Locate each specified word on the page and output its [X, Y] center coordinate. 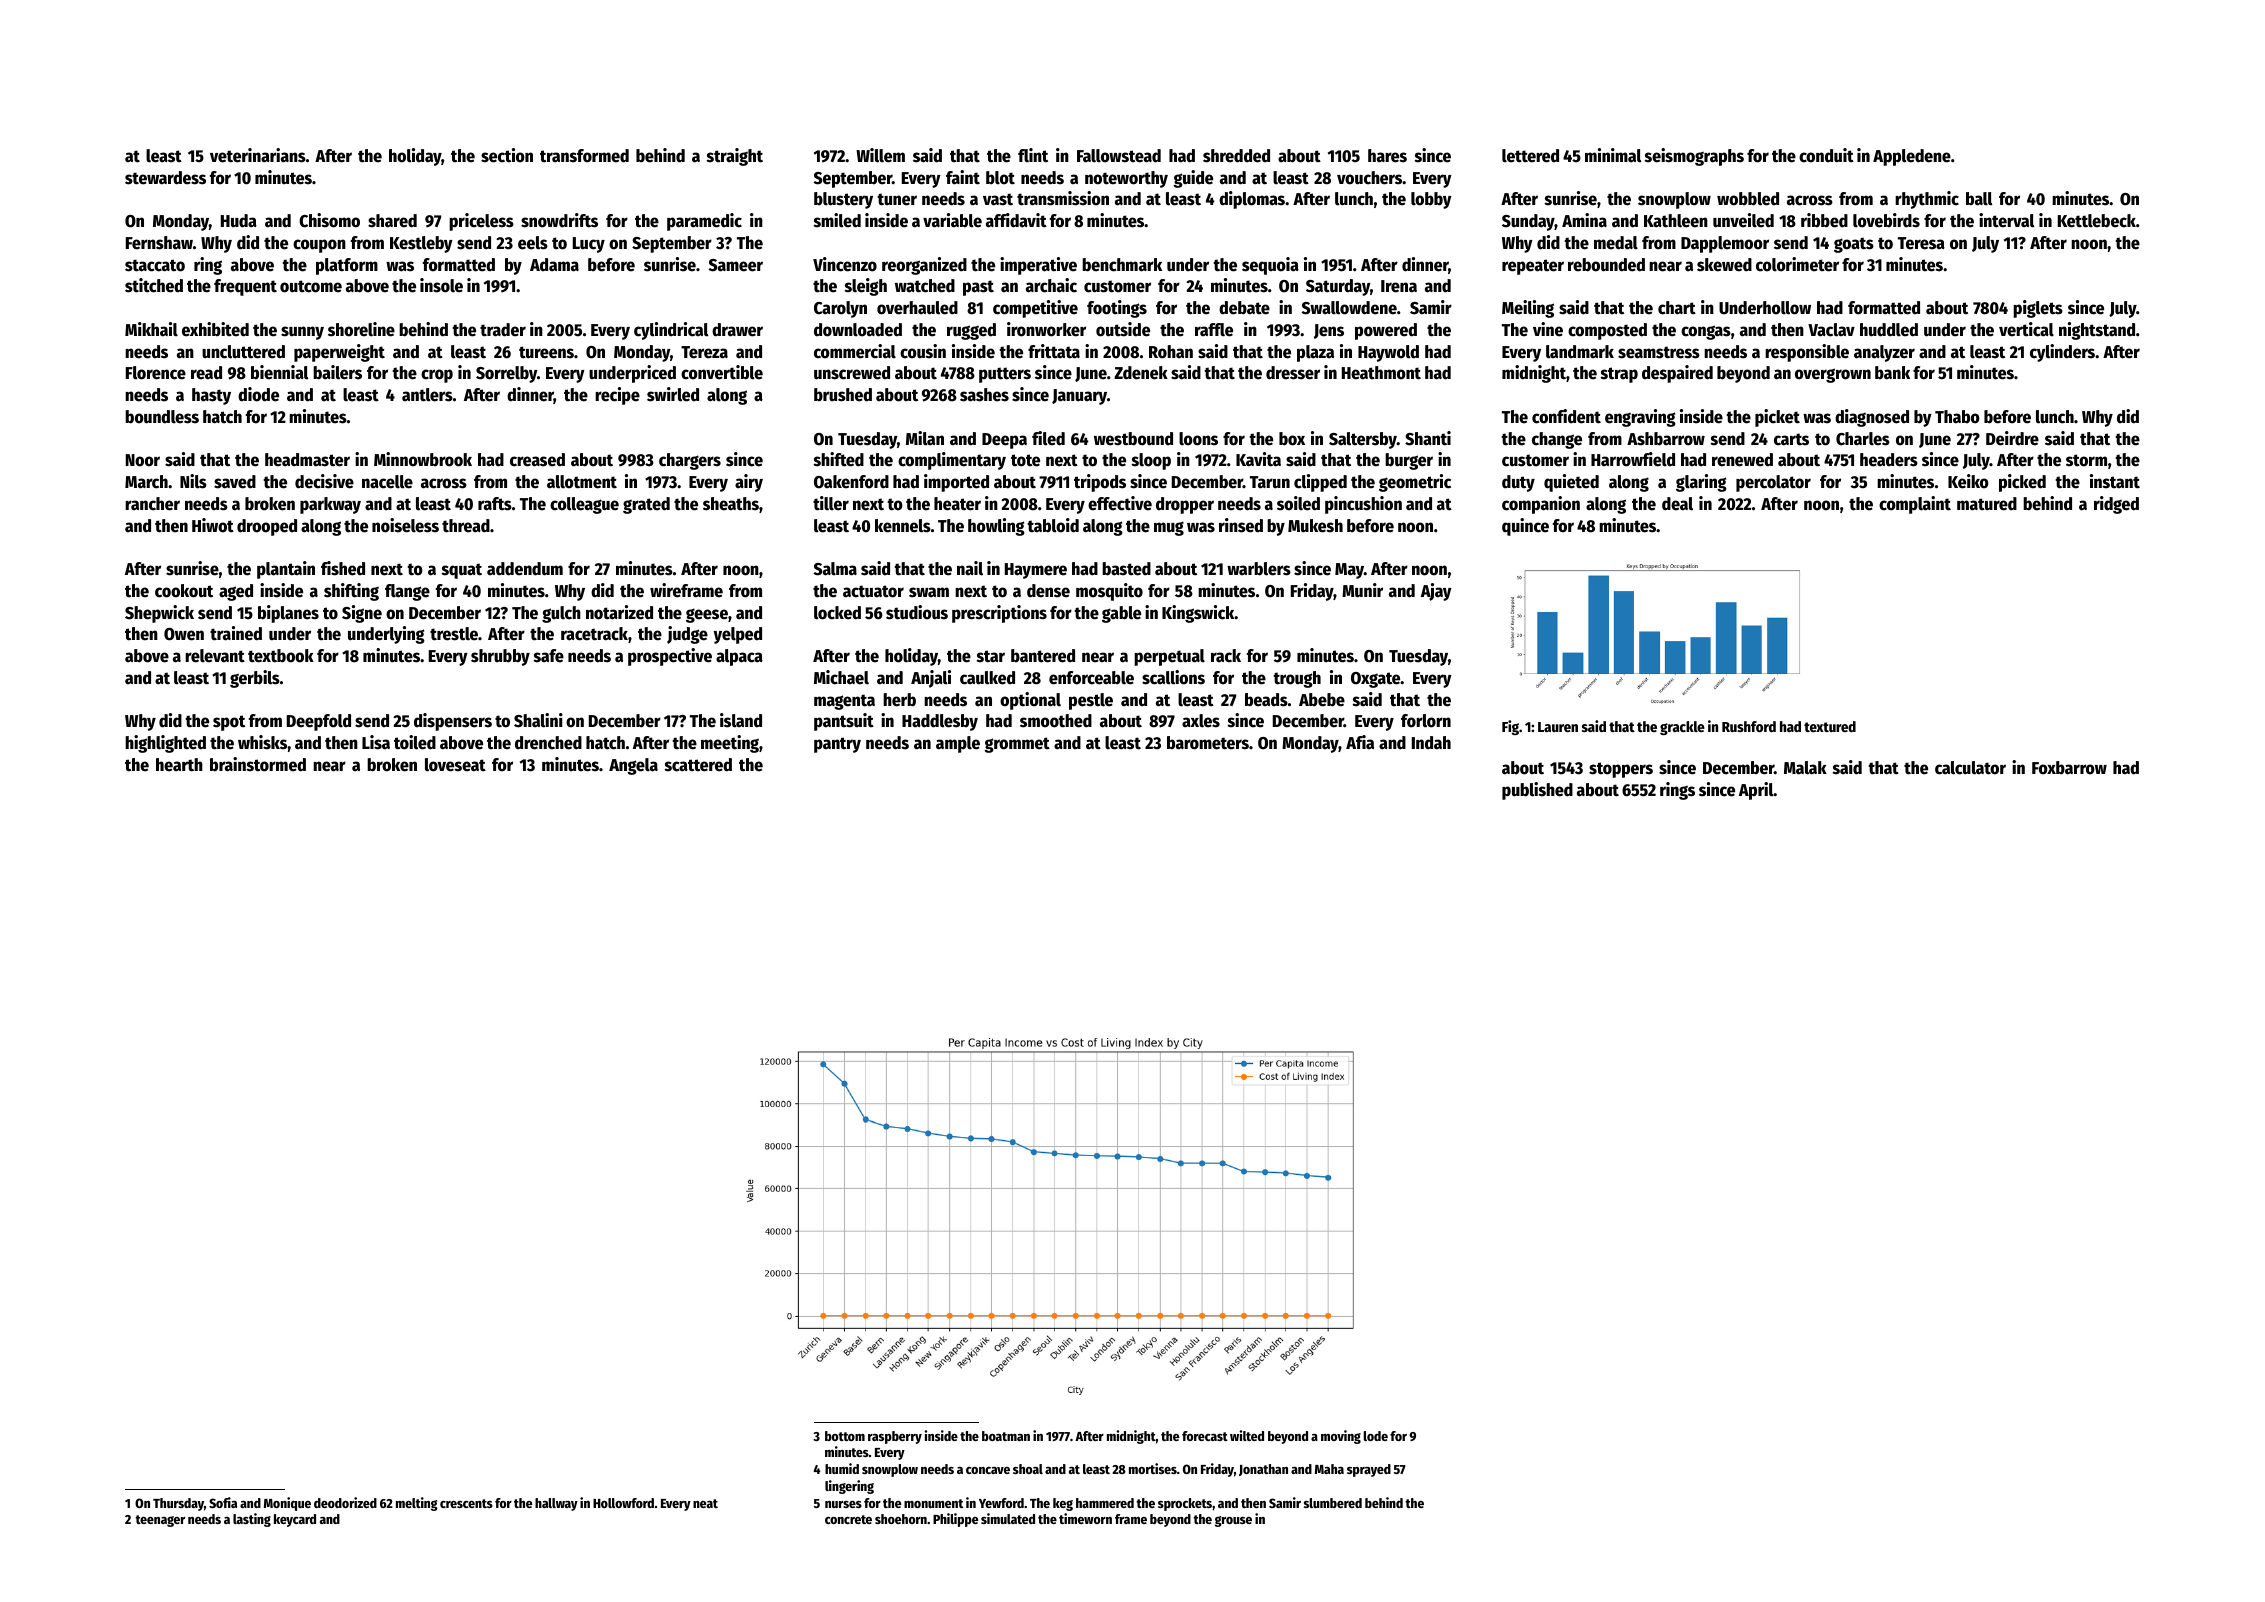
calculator [1970, 768]
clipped [1320, 483]
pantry [837, 745]
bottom [845, 1436]
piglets [2038, 309]
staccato [155, 265]
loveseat [455, 765]
